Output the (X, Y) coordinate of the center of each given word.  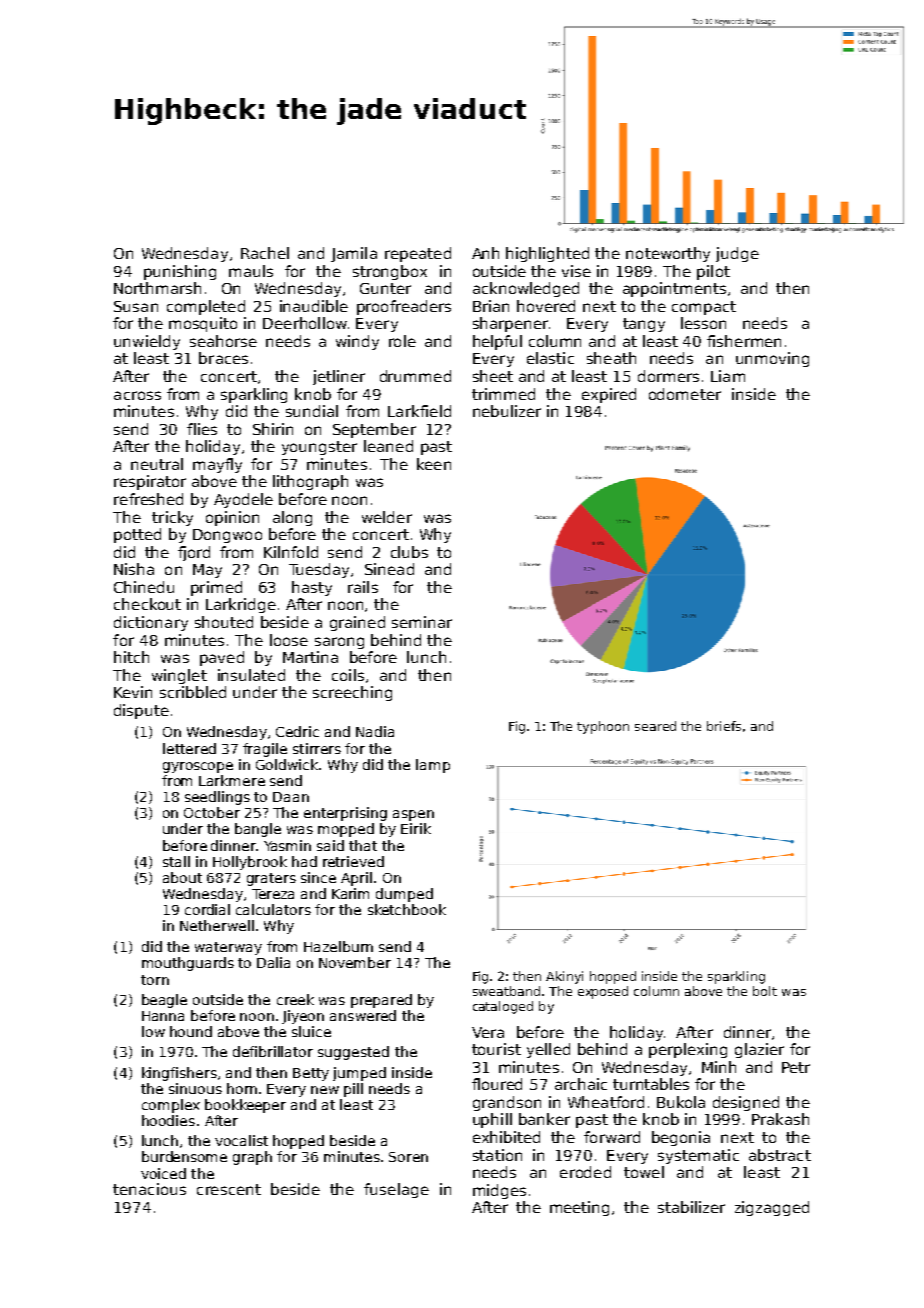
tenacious (149, 1189)
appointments (674, 289)
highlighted (547, 254)
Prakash (780, 1119)
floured (497, 1084)
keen (434, 464)
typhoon (603, 727)
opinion (232, 518)
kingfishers (179, 1074)
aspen (413, 815)
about (182, 877)
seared (655, 726)
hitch (131, 657)
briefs (724, 726)
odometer (685, 394)
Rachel (265, 253)
